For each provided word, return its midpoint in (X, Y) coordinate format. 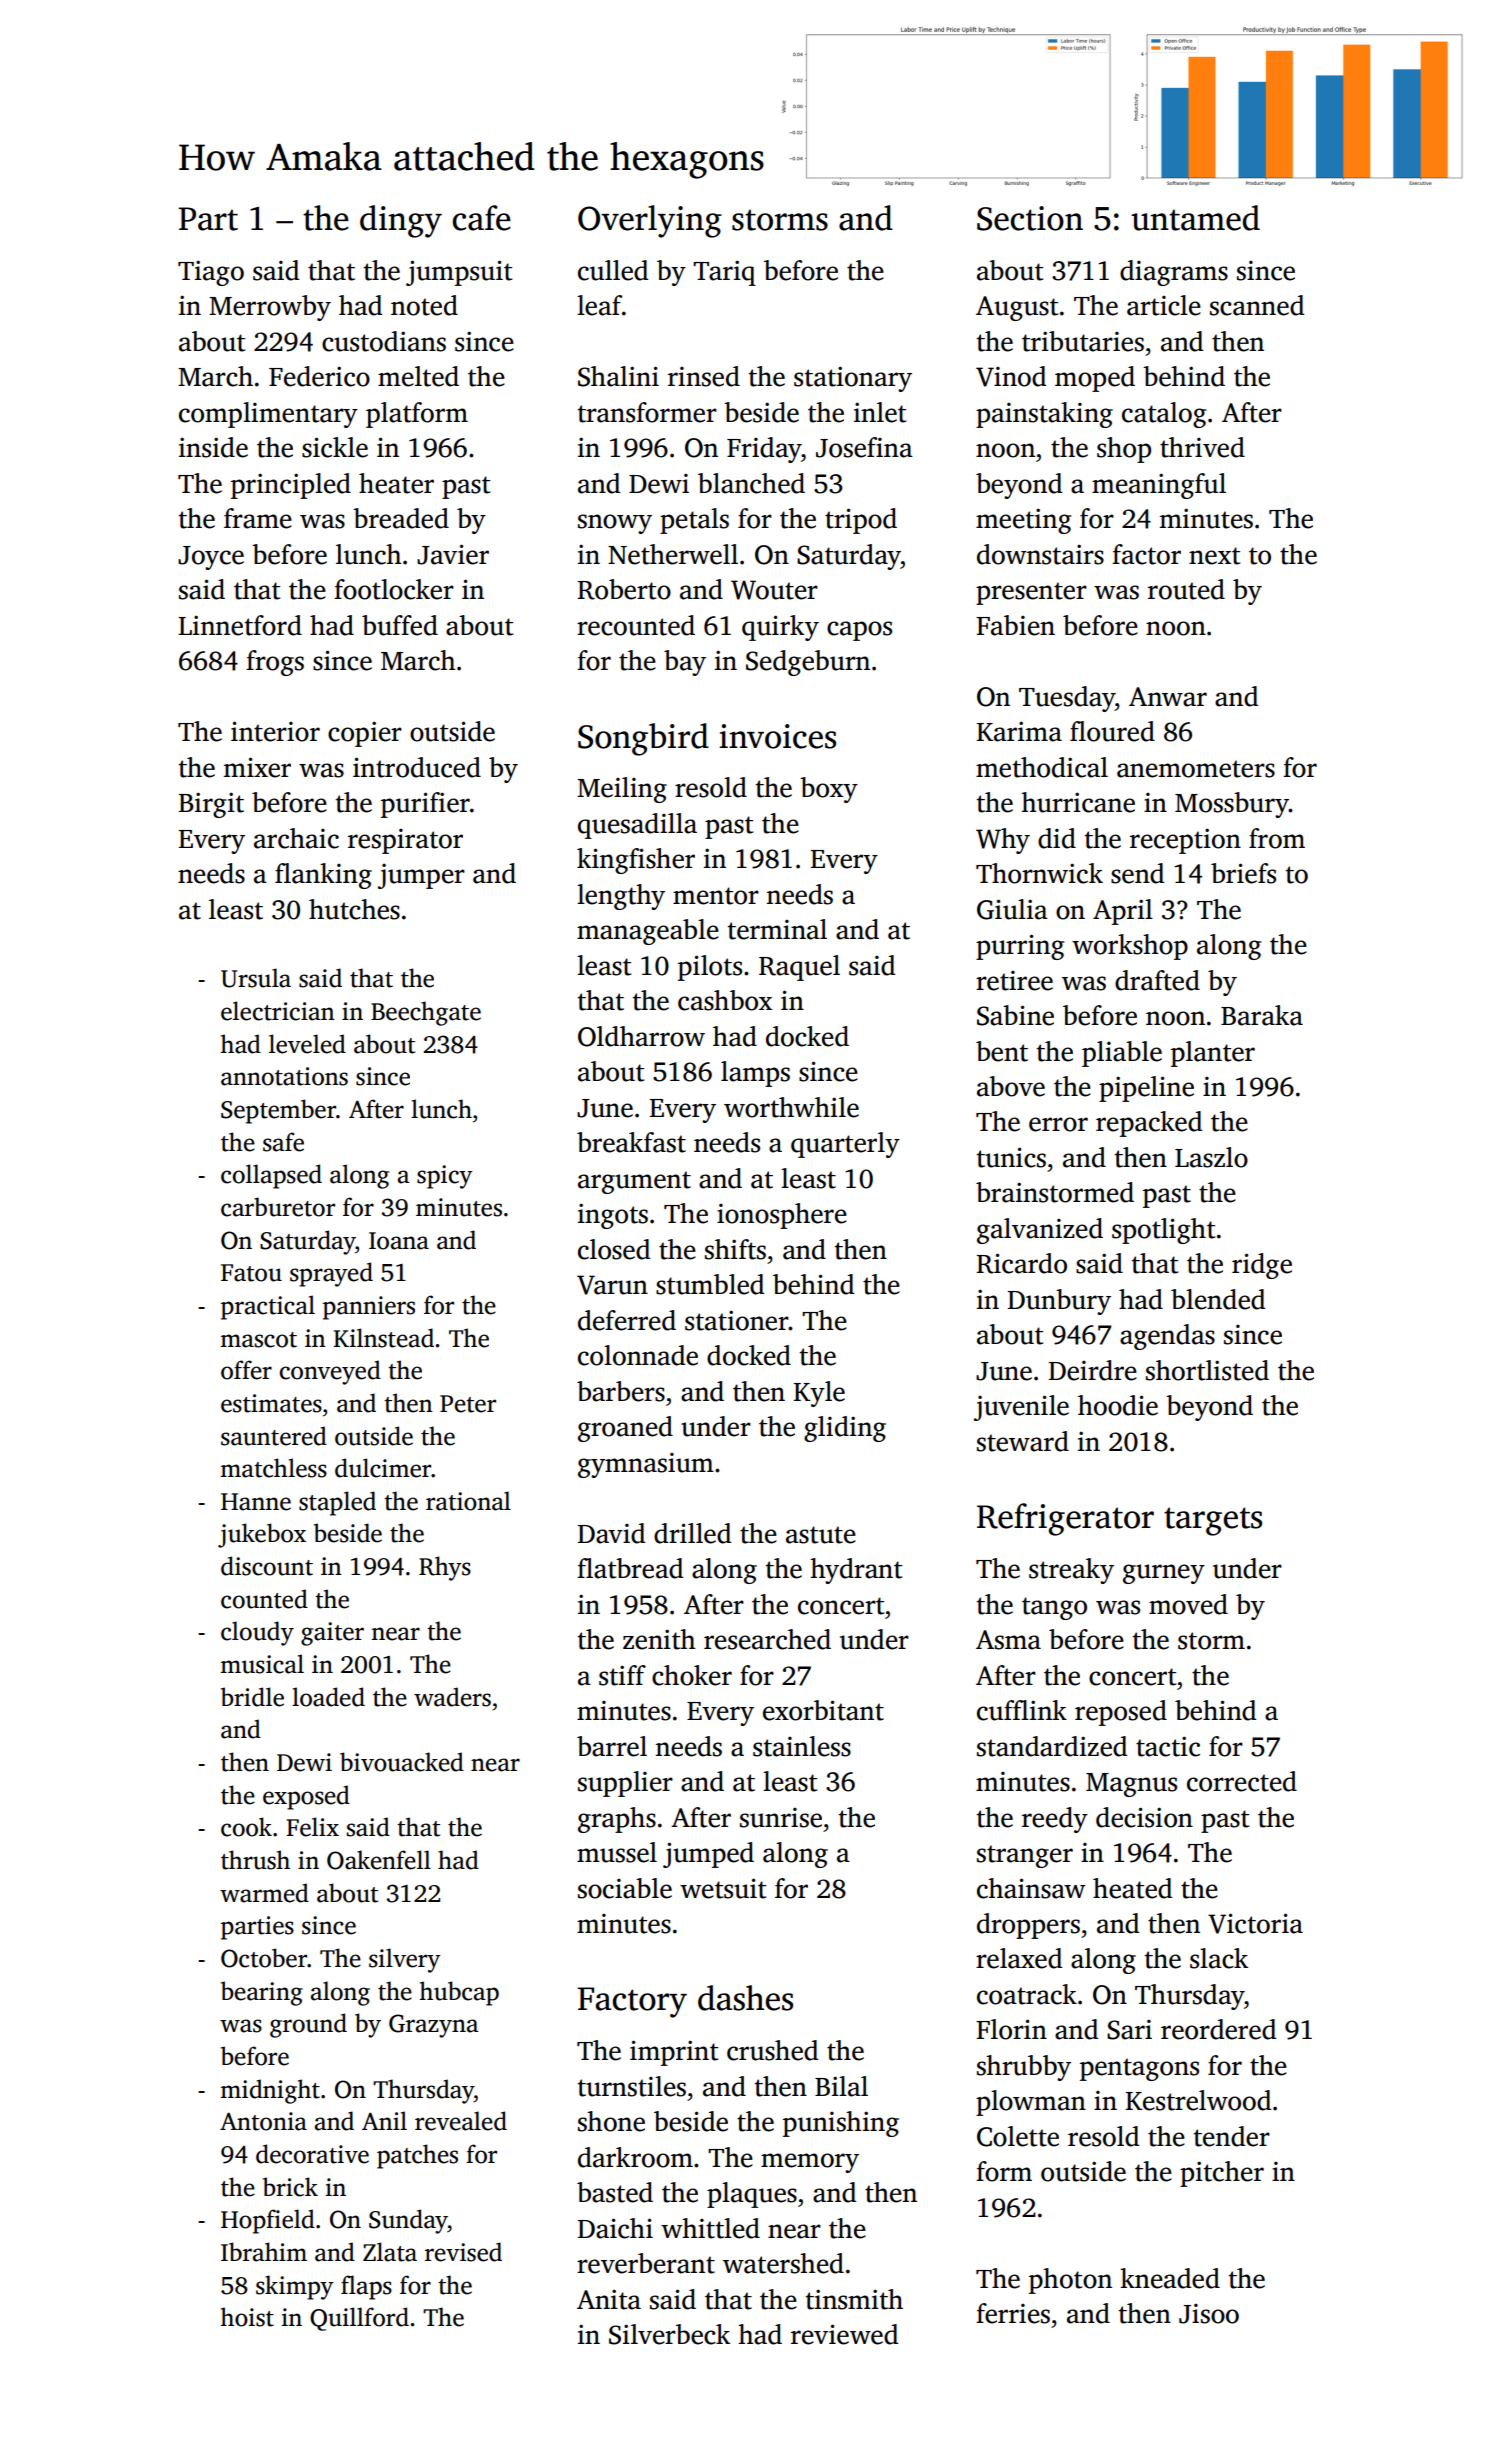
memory (810, 2163)
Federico (319, 376)
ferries (1013, 2313)
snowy (615, 524)
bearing (262, 1993)
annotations (284, 1076)
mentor (716, 896)
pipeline (1146, 1089)
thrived (1202, 447)
